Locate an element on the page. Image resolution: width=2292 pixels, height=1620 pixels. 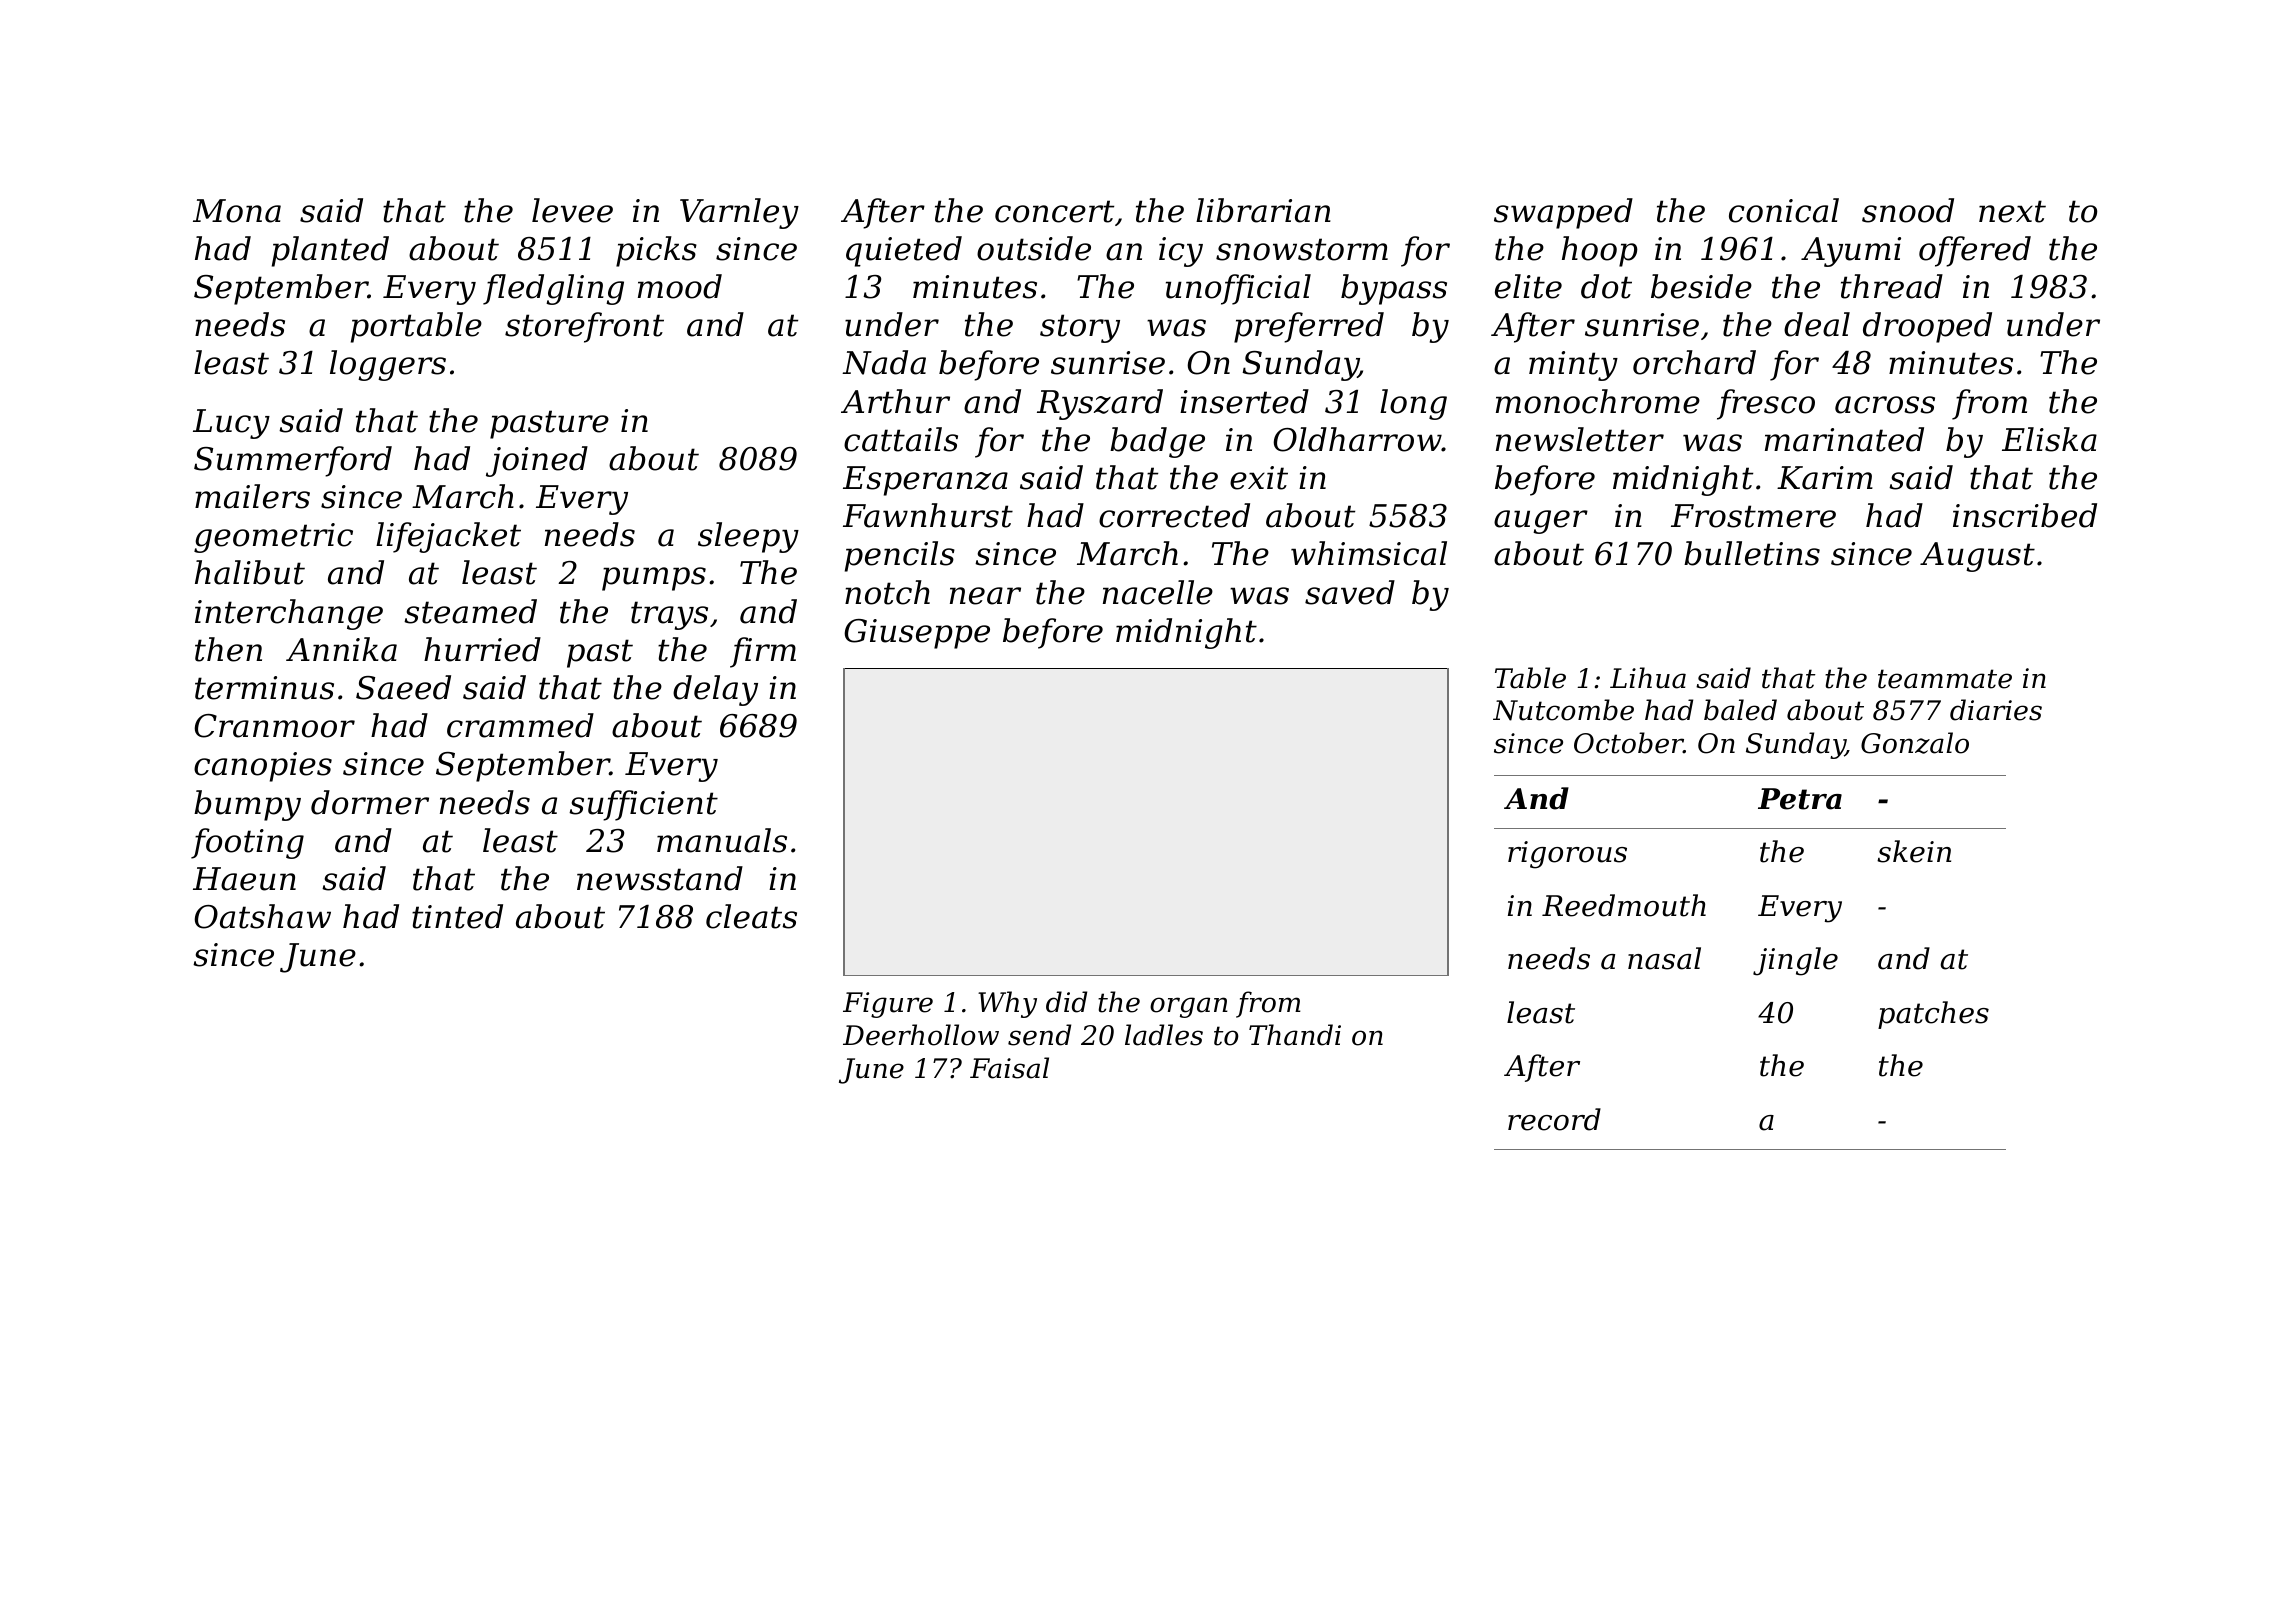
loggers is located at coordinates (388, 365).
